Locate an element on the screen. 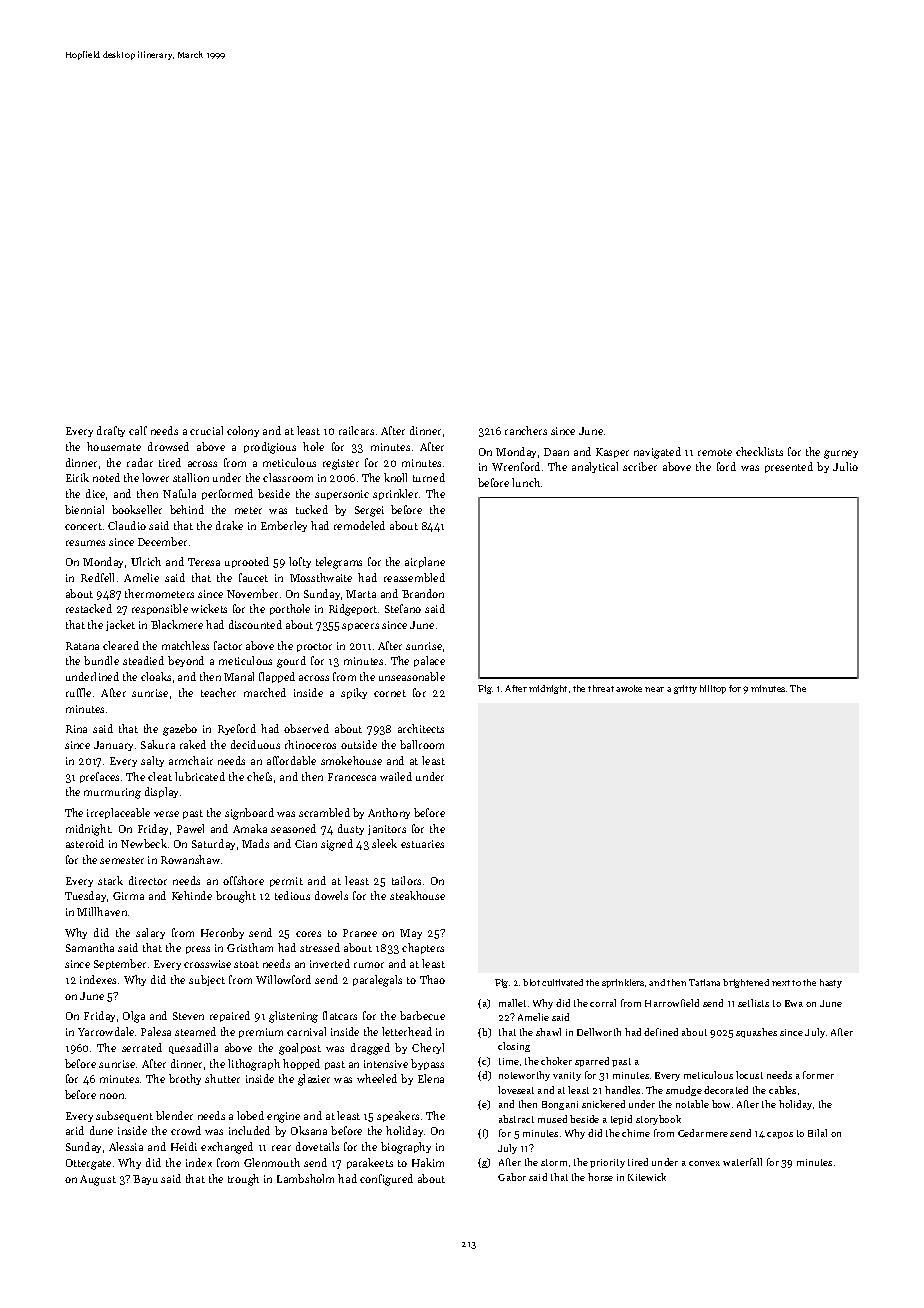  ranchers is located at coordinates (526, 430).
